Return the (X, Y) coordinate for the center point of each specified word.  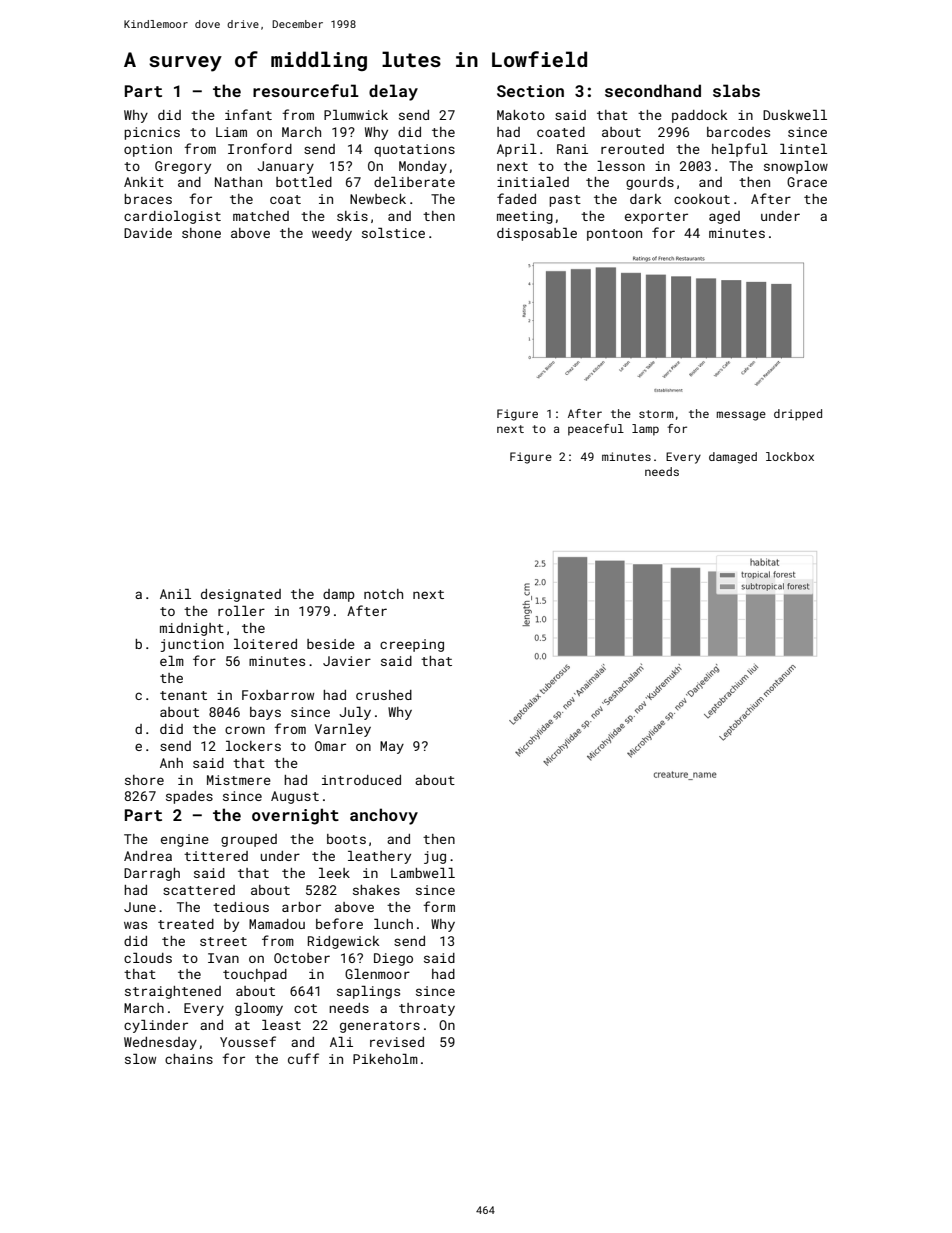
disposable (537, 234)
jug (435, 857)
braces (148, 199)
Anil (175, 594)
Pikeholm (385, 1059)
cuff (303, 1058)
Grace (807, 182)
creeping (412, 645)
